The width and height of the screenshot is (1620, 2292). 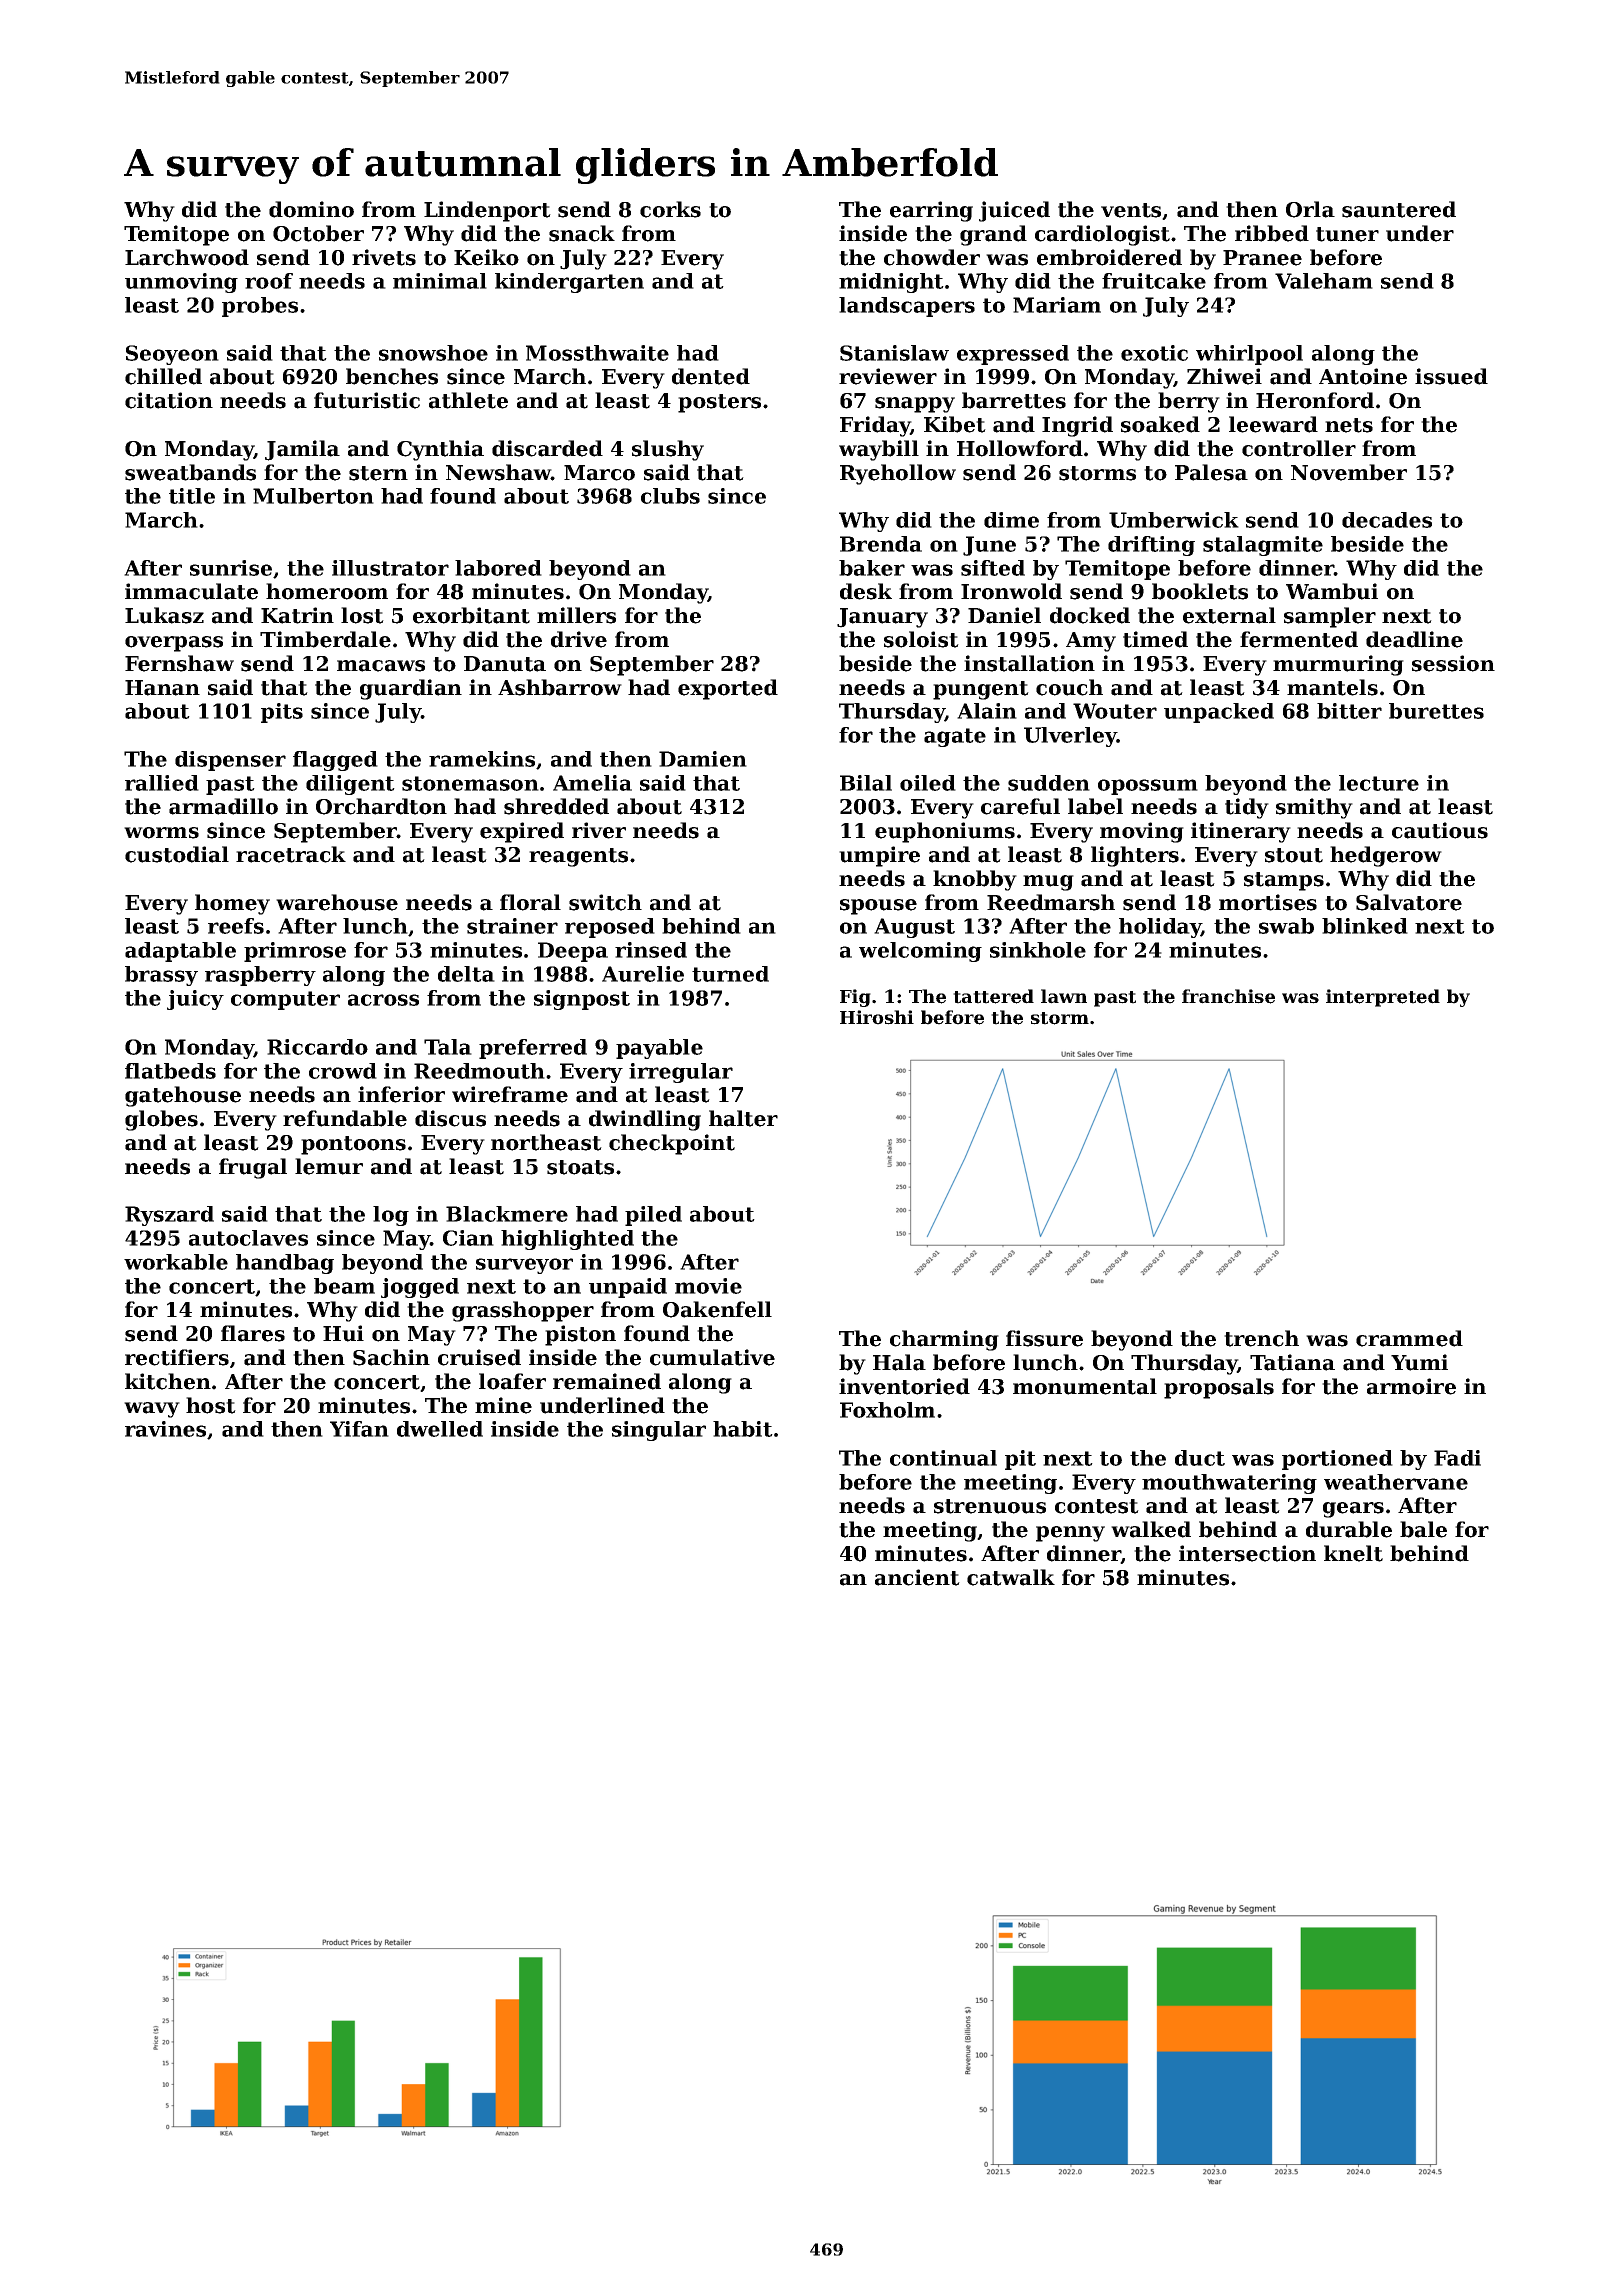 What do you see at coordinates (1261, 1338) in the screenshot?
I see `trench` at bounding box center [1261, 1338].
